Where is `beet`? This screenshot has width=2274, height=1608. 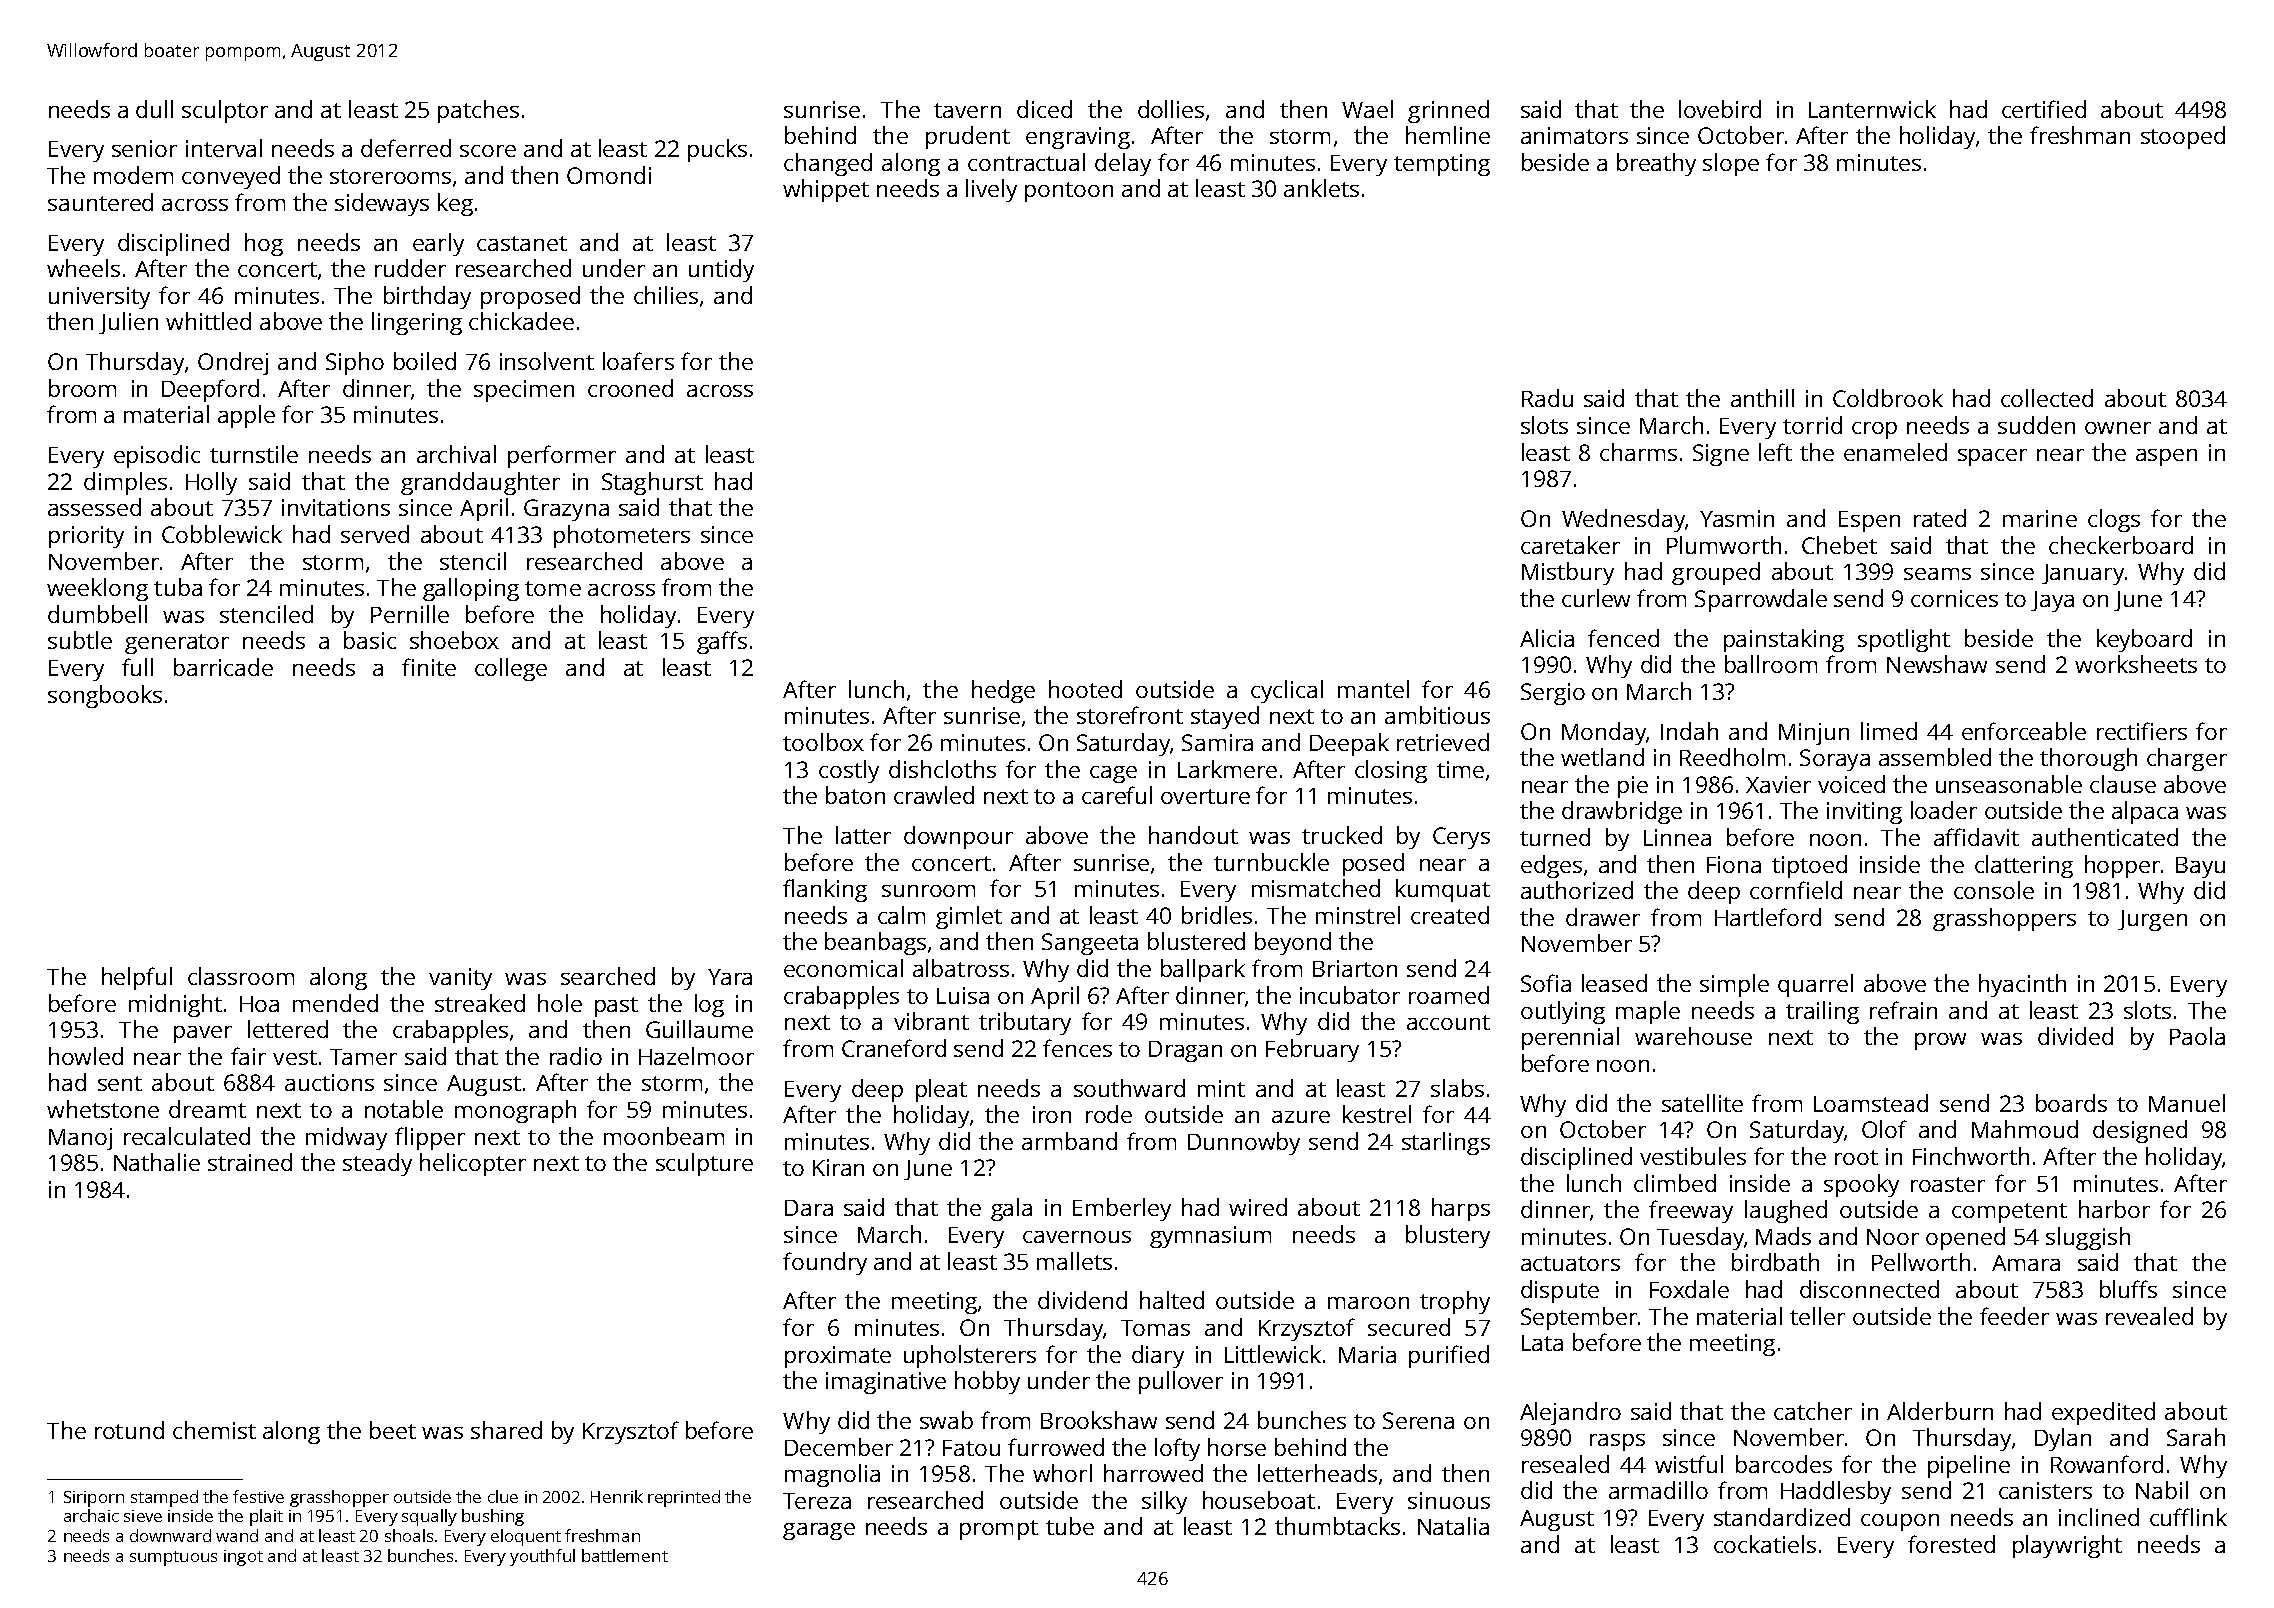
beet is located at coordinates (393, 1430).
